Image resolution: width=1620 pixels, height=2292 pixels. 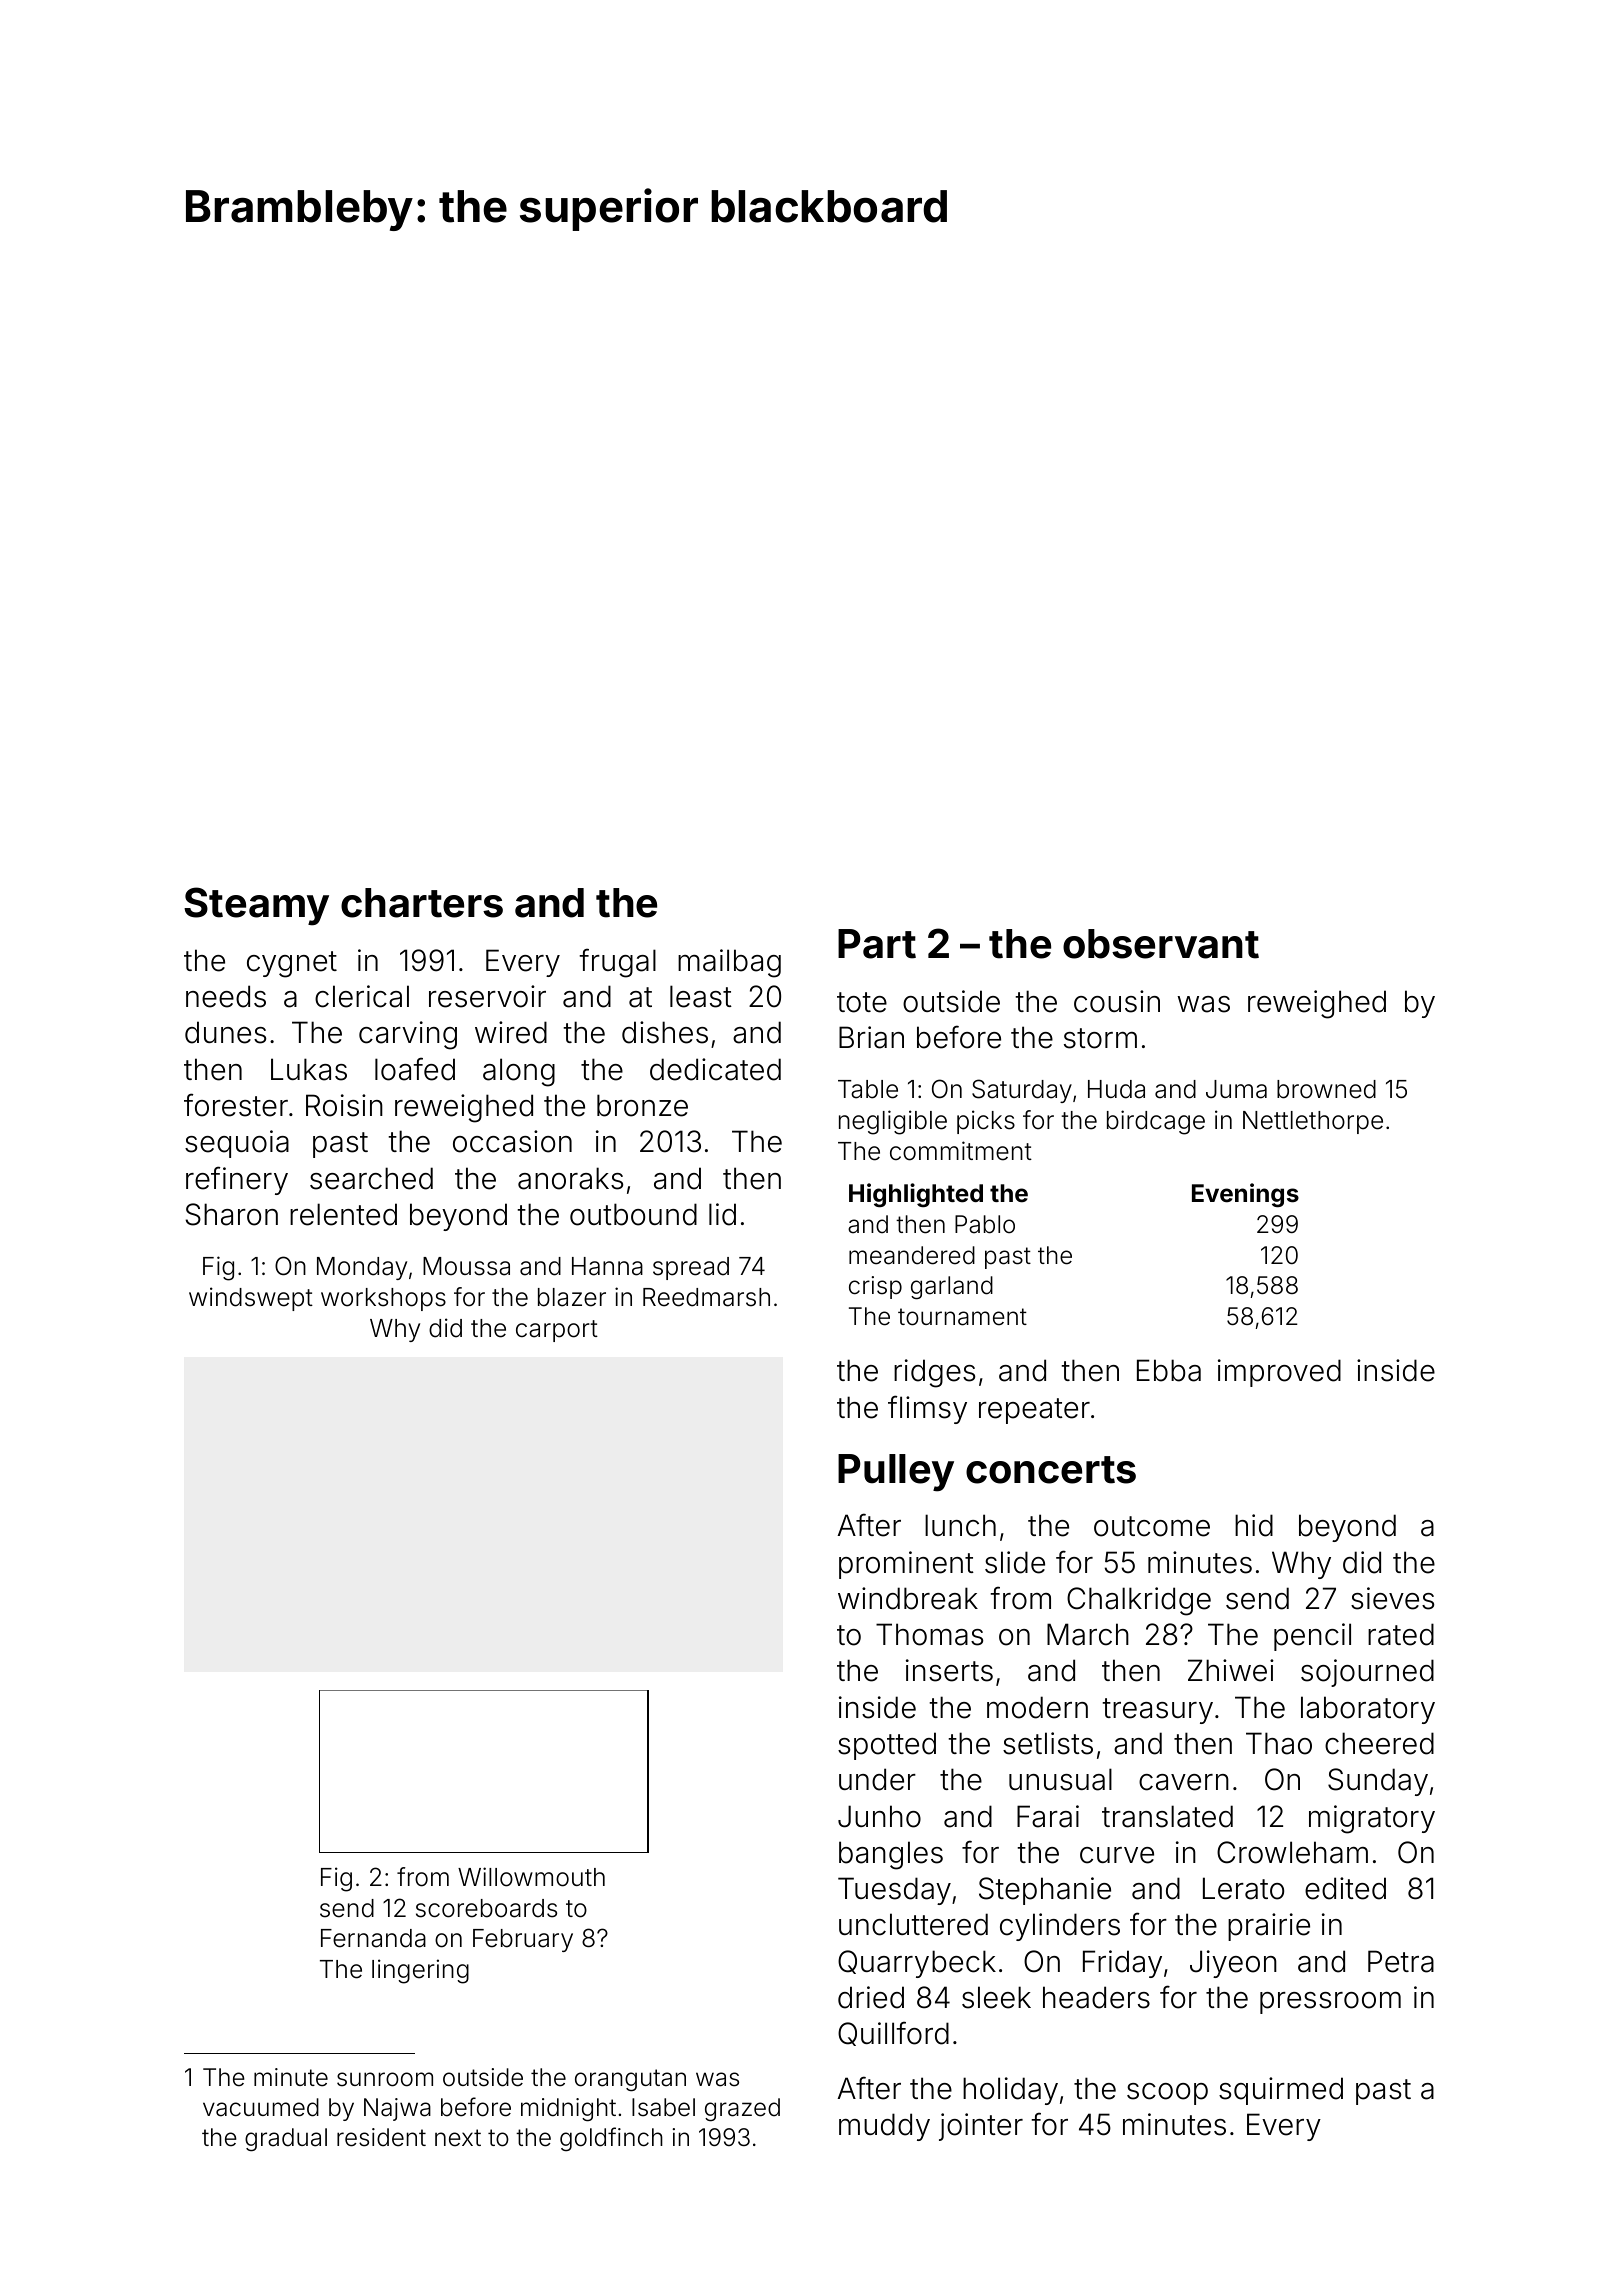 What do you see at coordinates (251, 1299) in the screenshot?
I see `windswept` at bounding box center [251, 1299].
